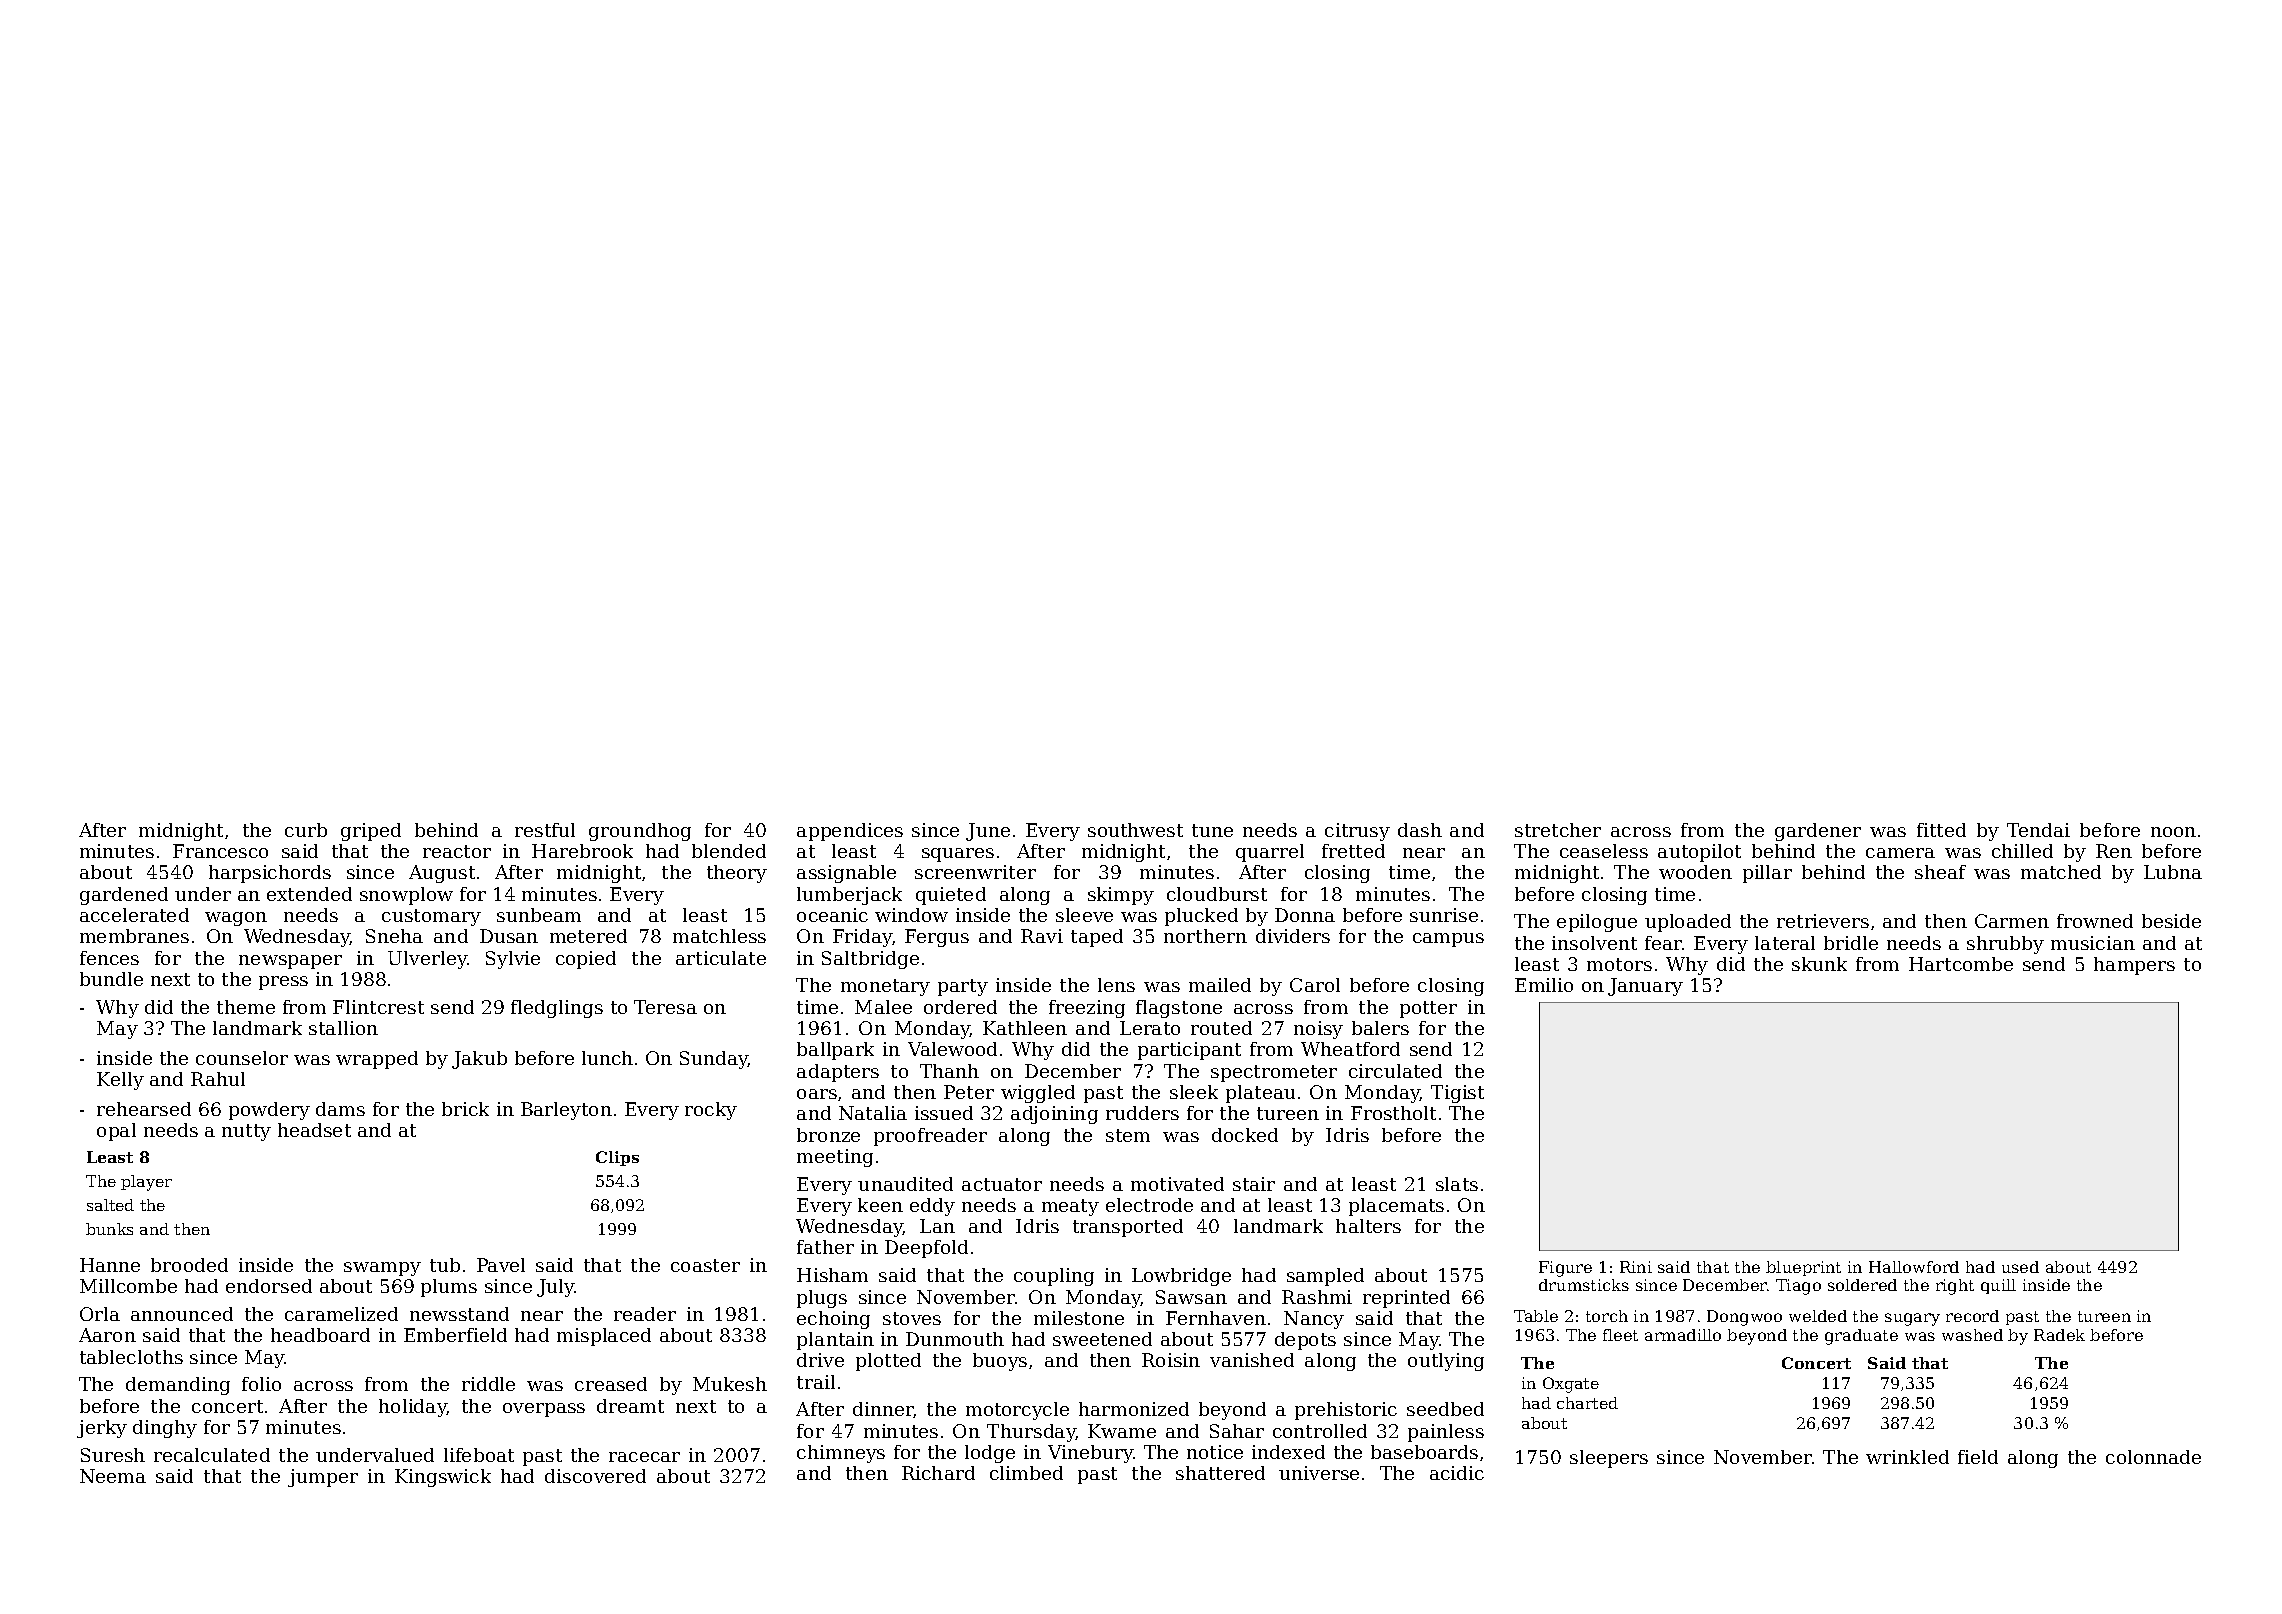  Describe the element at coordinates (1907, 1457) in the screenshot. I see `wrinkled` at that location.
